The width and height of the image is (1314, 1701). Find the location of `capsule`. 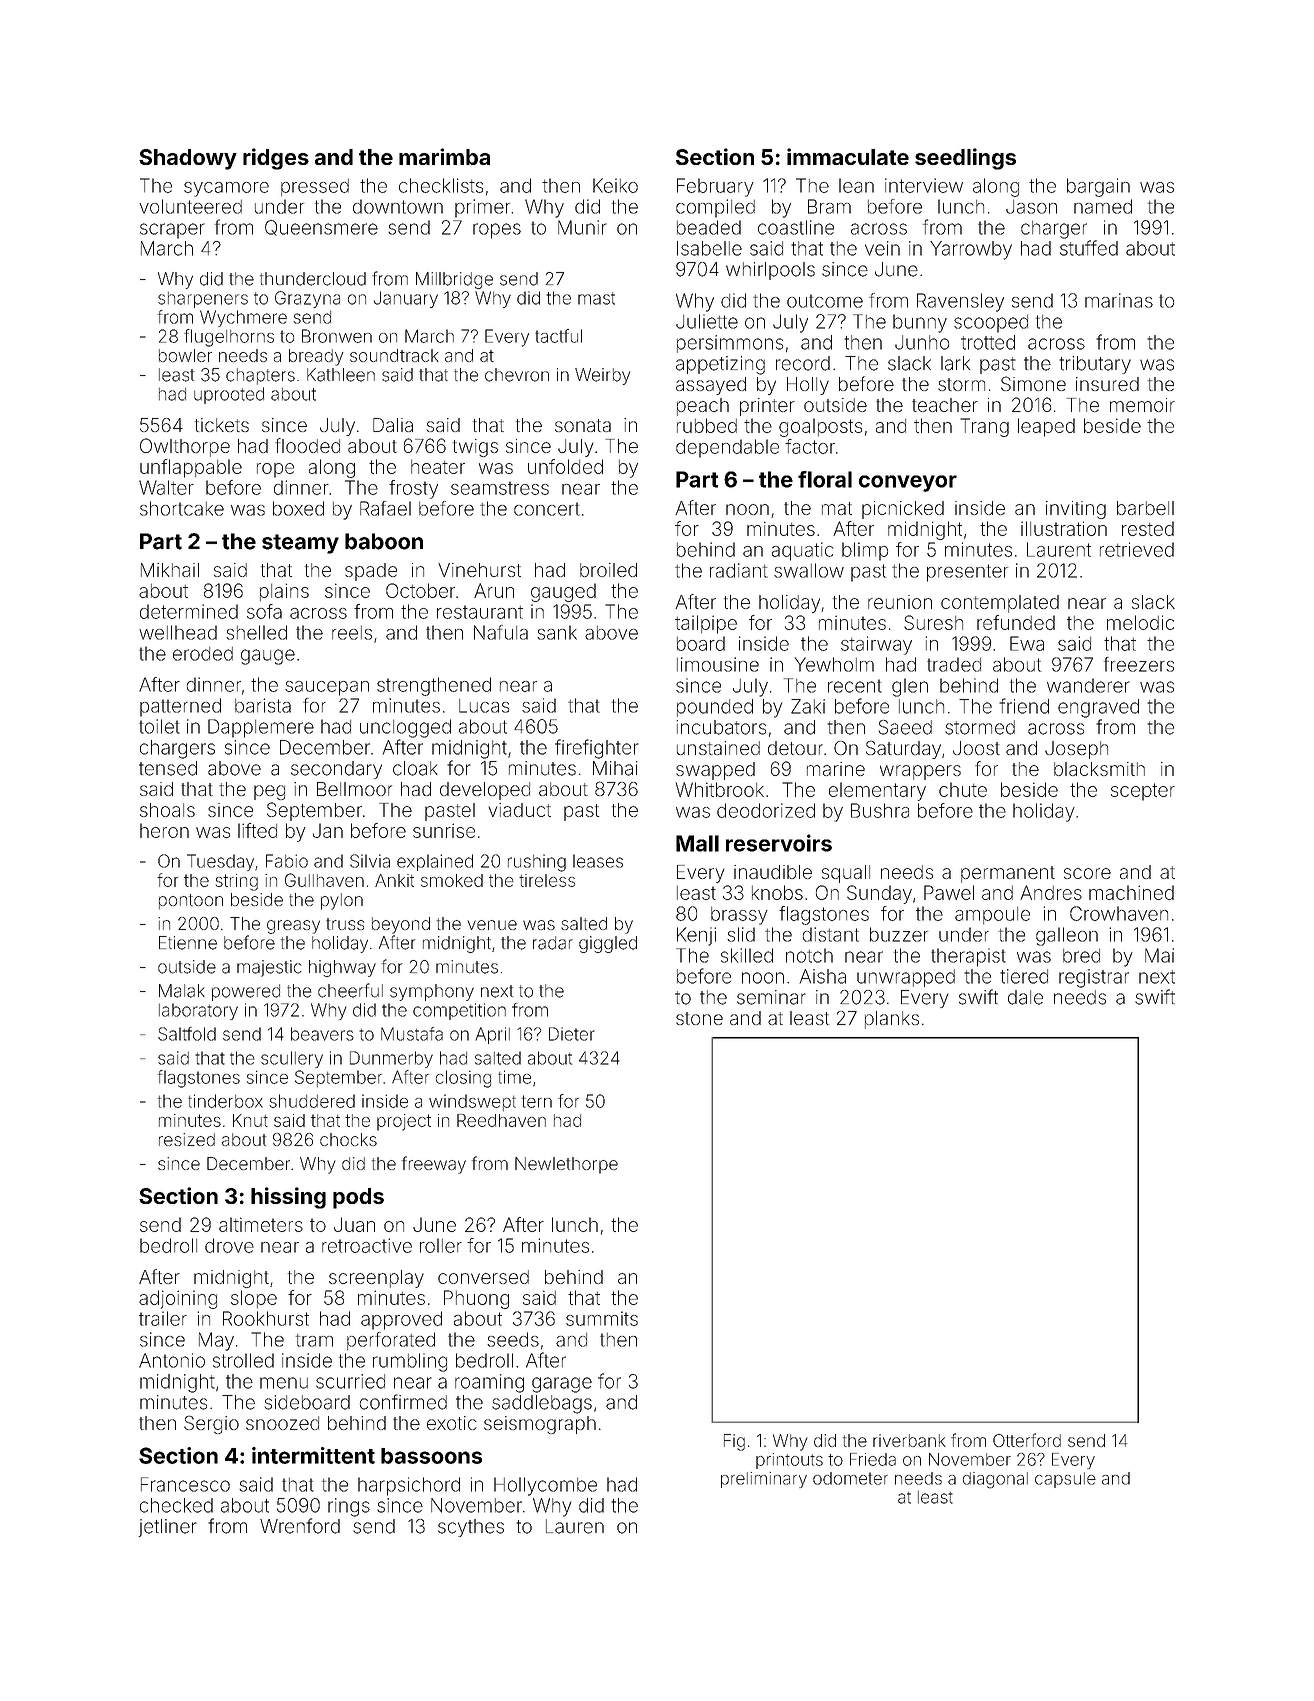

capsule is located at coordinates (1065, 1480).
